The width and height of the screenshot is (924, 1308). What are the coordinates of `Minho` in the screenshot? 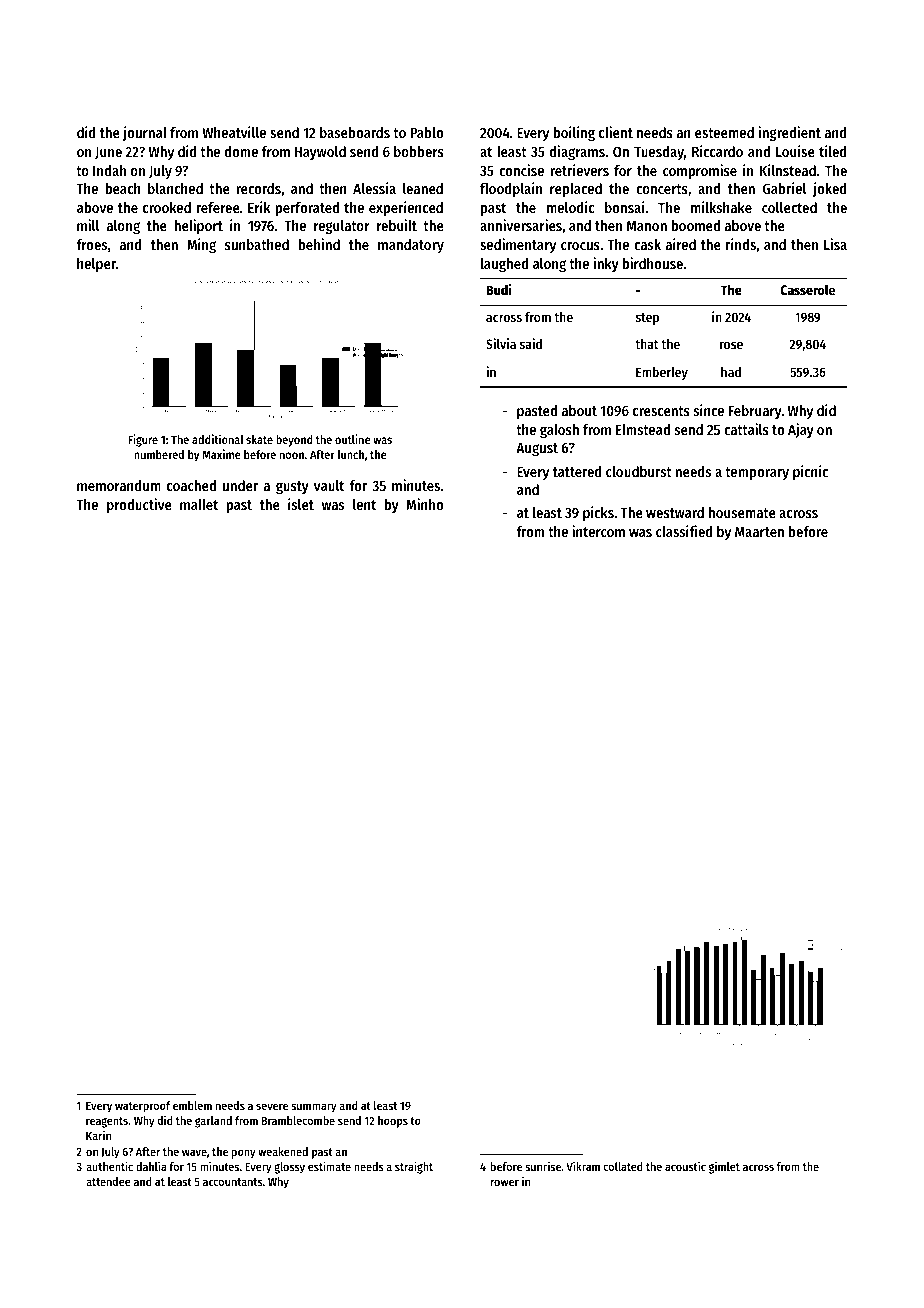 It's located at (424, 504).
